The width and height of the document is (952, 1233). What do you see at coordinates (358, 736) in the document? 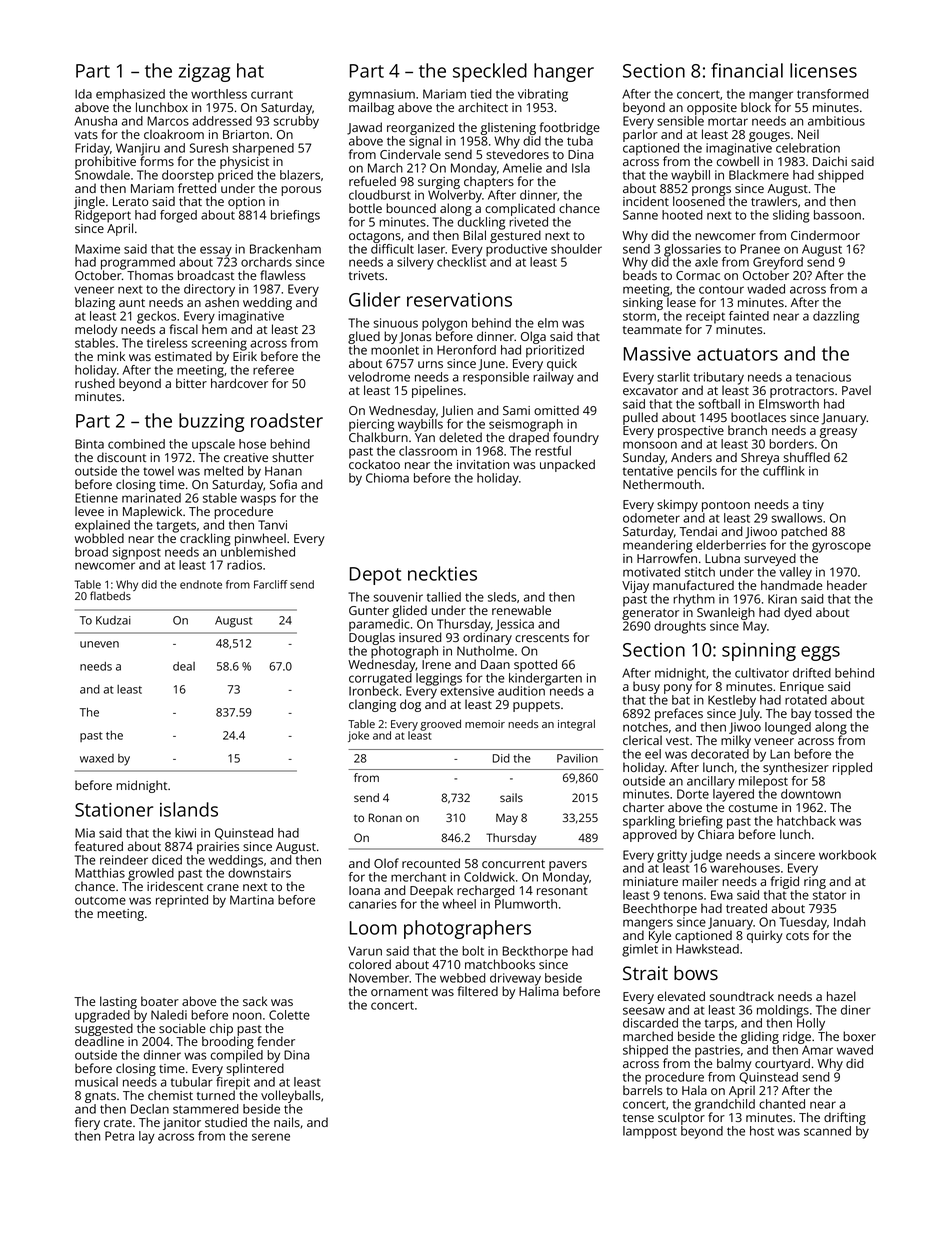
I see `joke` at bounding box center [358, 736].
